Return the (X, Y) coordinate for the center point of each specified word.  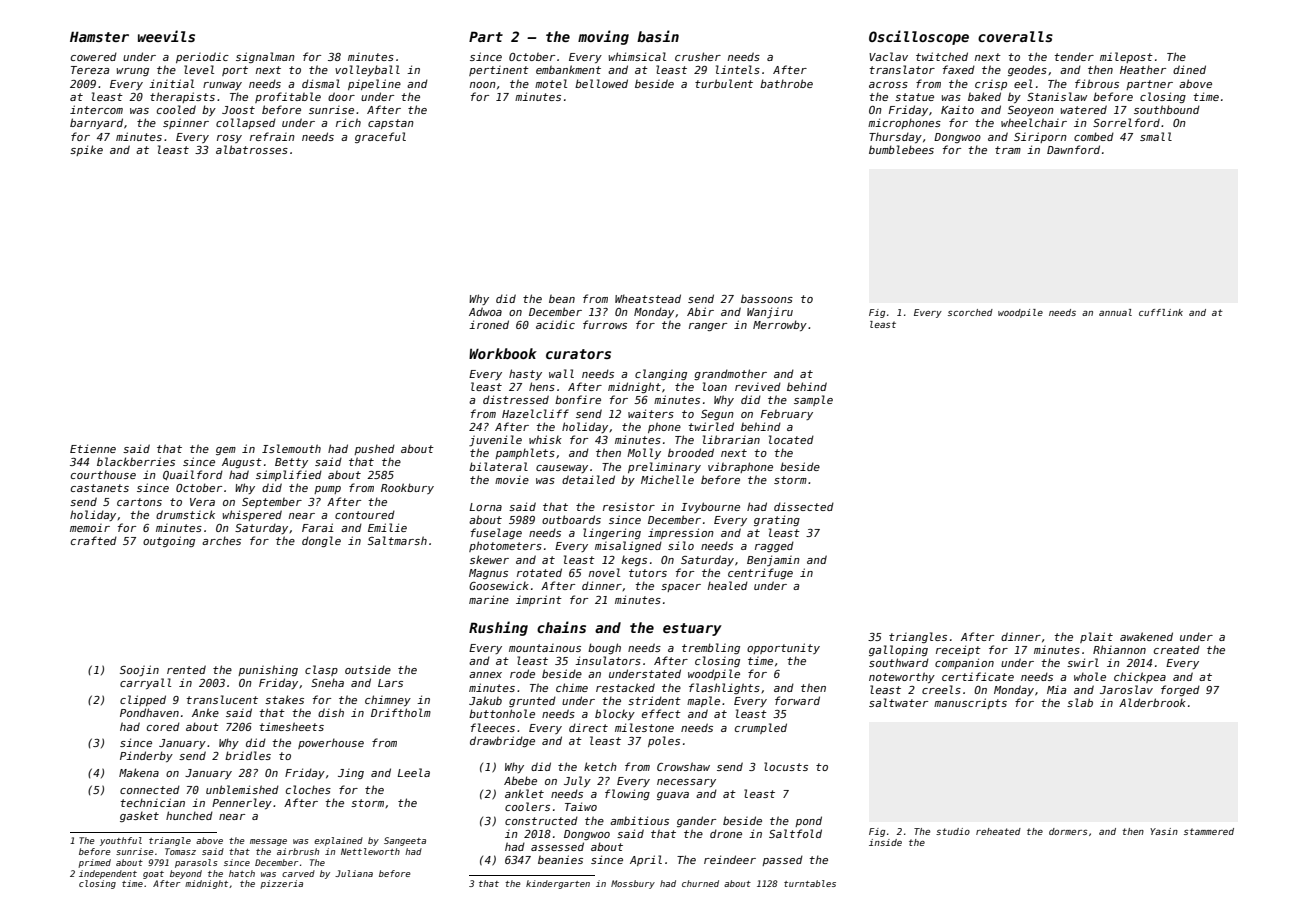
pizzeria (281, 884)
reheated (998, 831)
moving (603, 37)
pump (327, 490)
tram (1008, 150)
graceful (380, 137)
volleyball (367, 70)
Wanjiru (770, 312)
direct (588, 727)
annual (1115, 312)
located (791, 439)
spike (86, 150)
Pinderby (146, 756)
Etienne (93, 448)
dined (1189, 69)
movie (512, 480)
